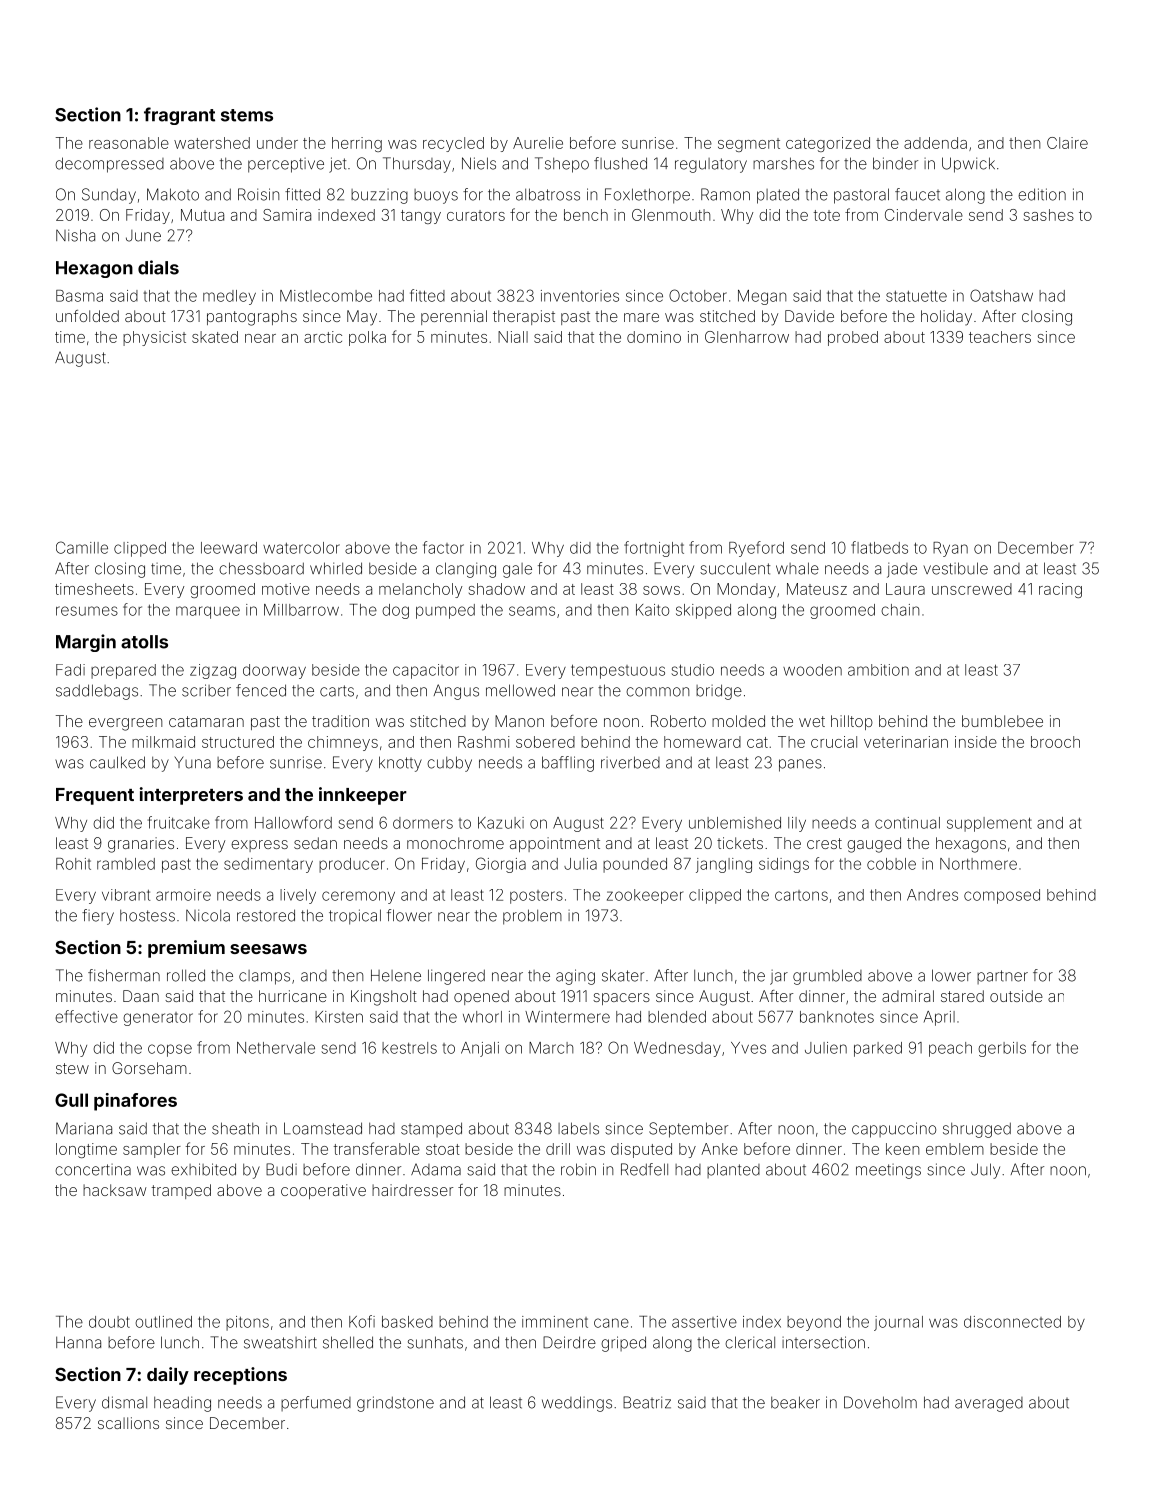  What do you see at coordinates (128, 1423) in the document?
I see `scallions` at bounding box center [128, 1423].
